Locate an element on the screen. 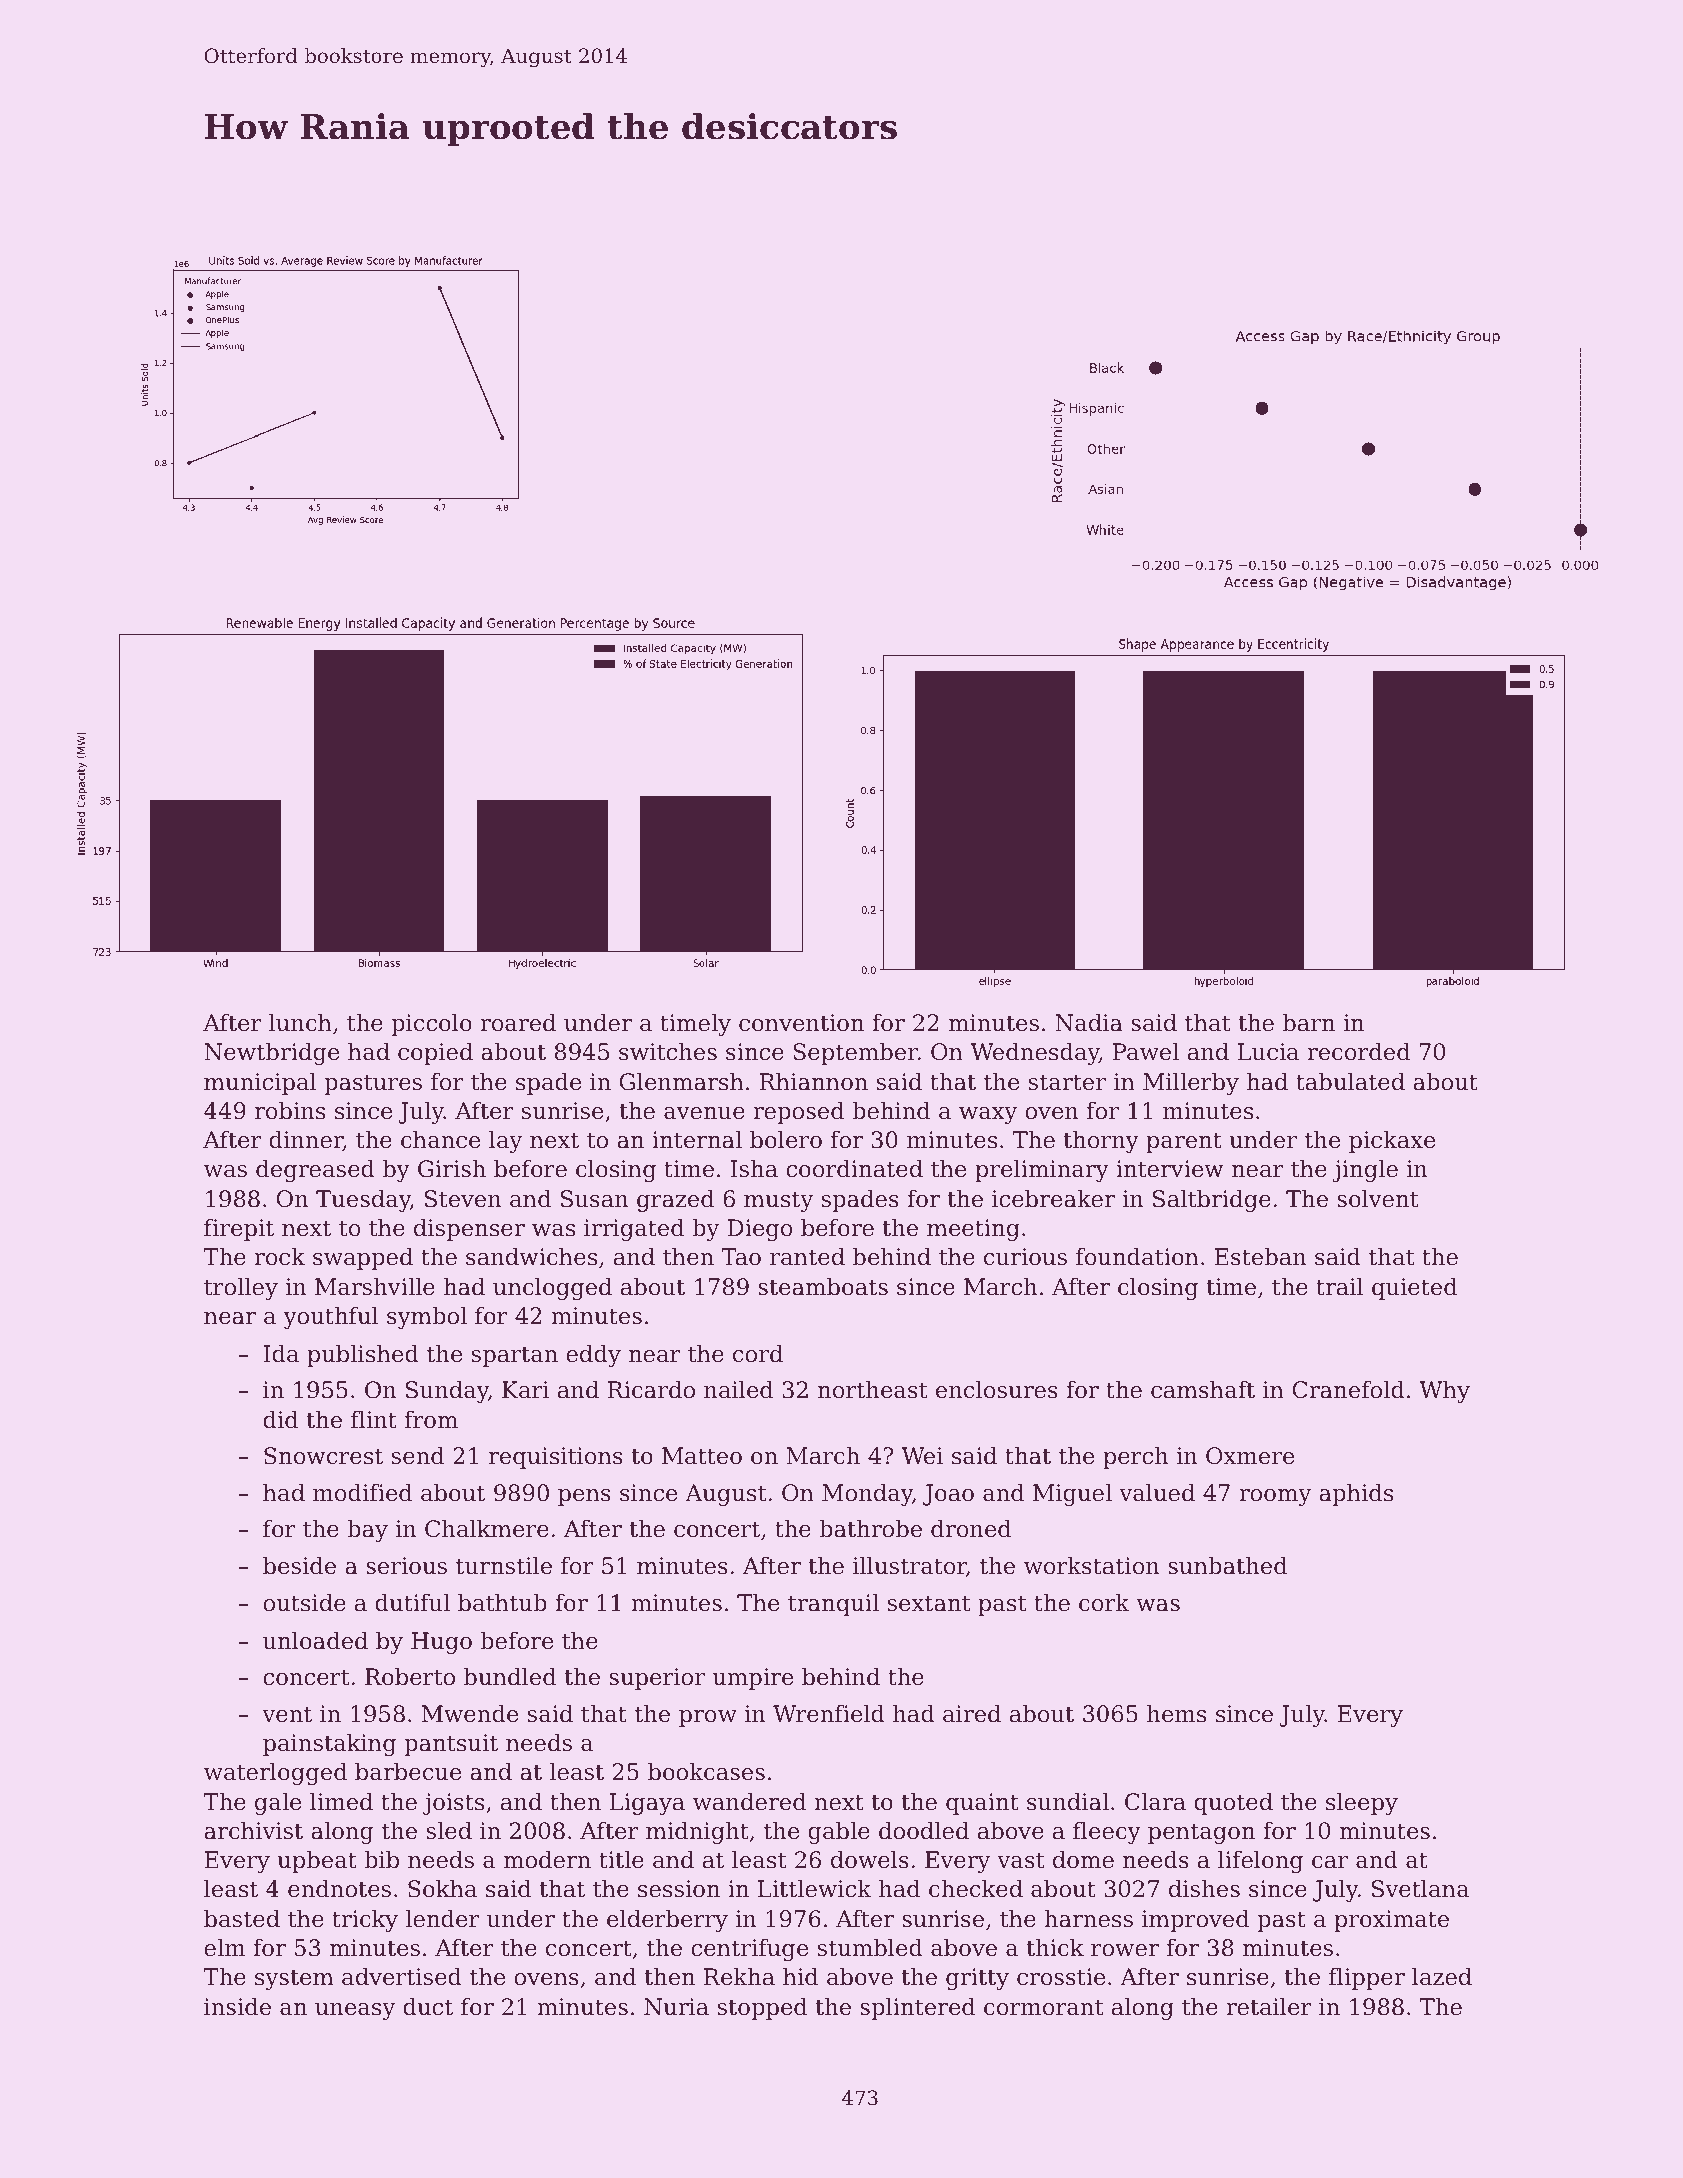  Littlewick is located at coordinates (814, 1889).
